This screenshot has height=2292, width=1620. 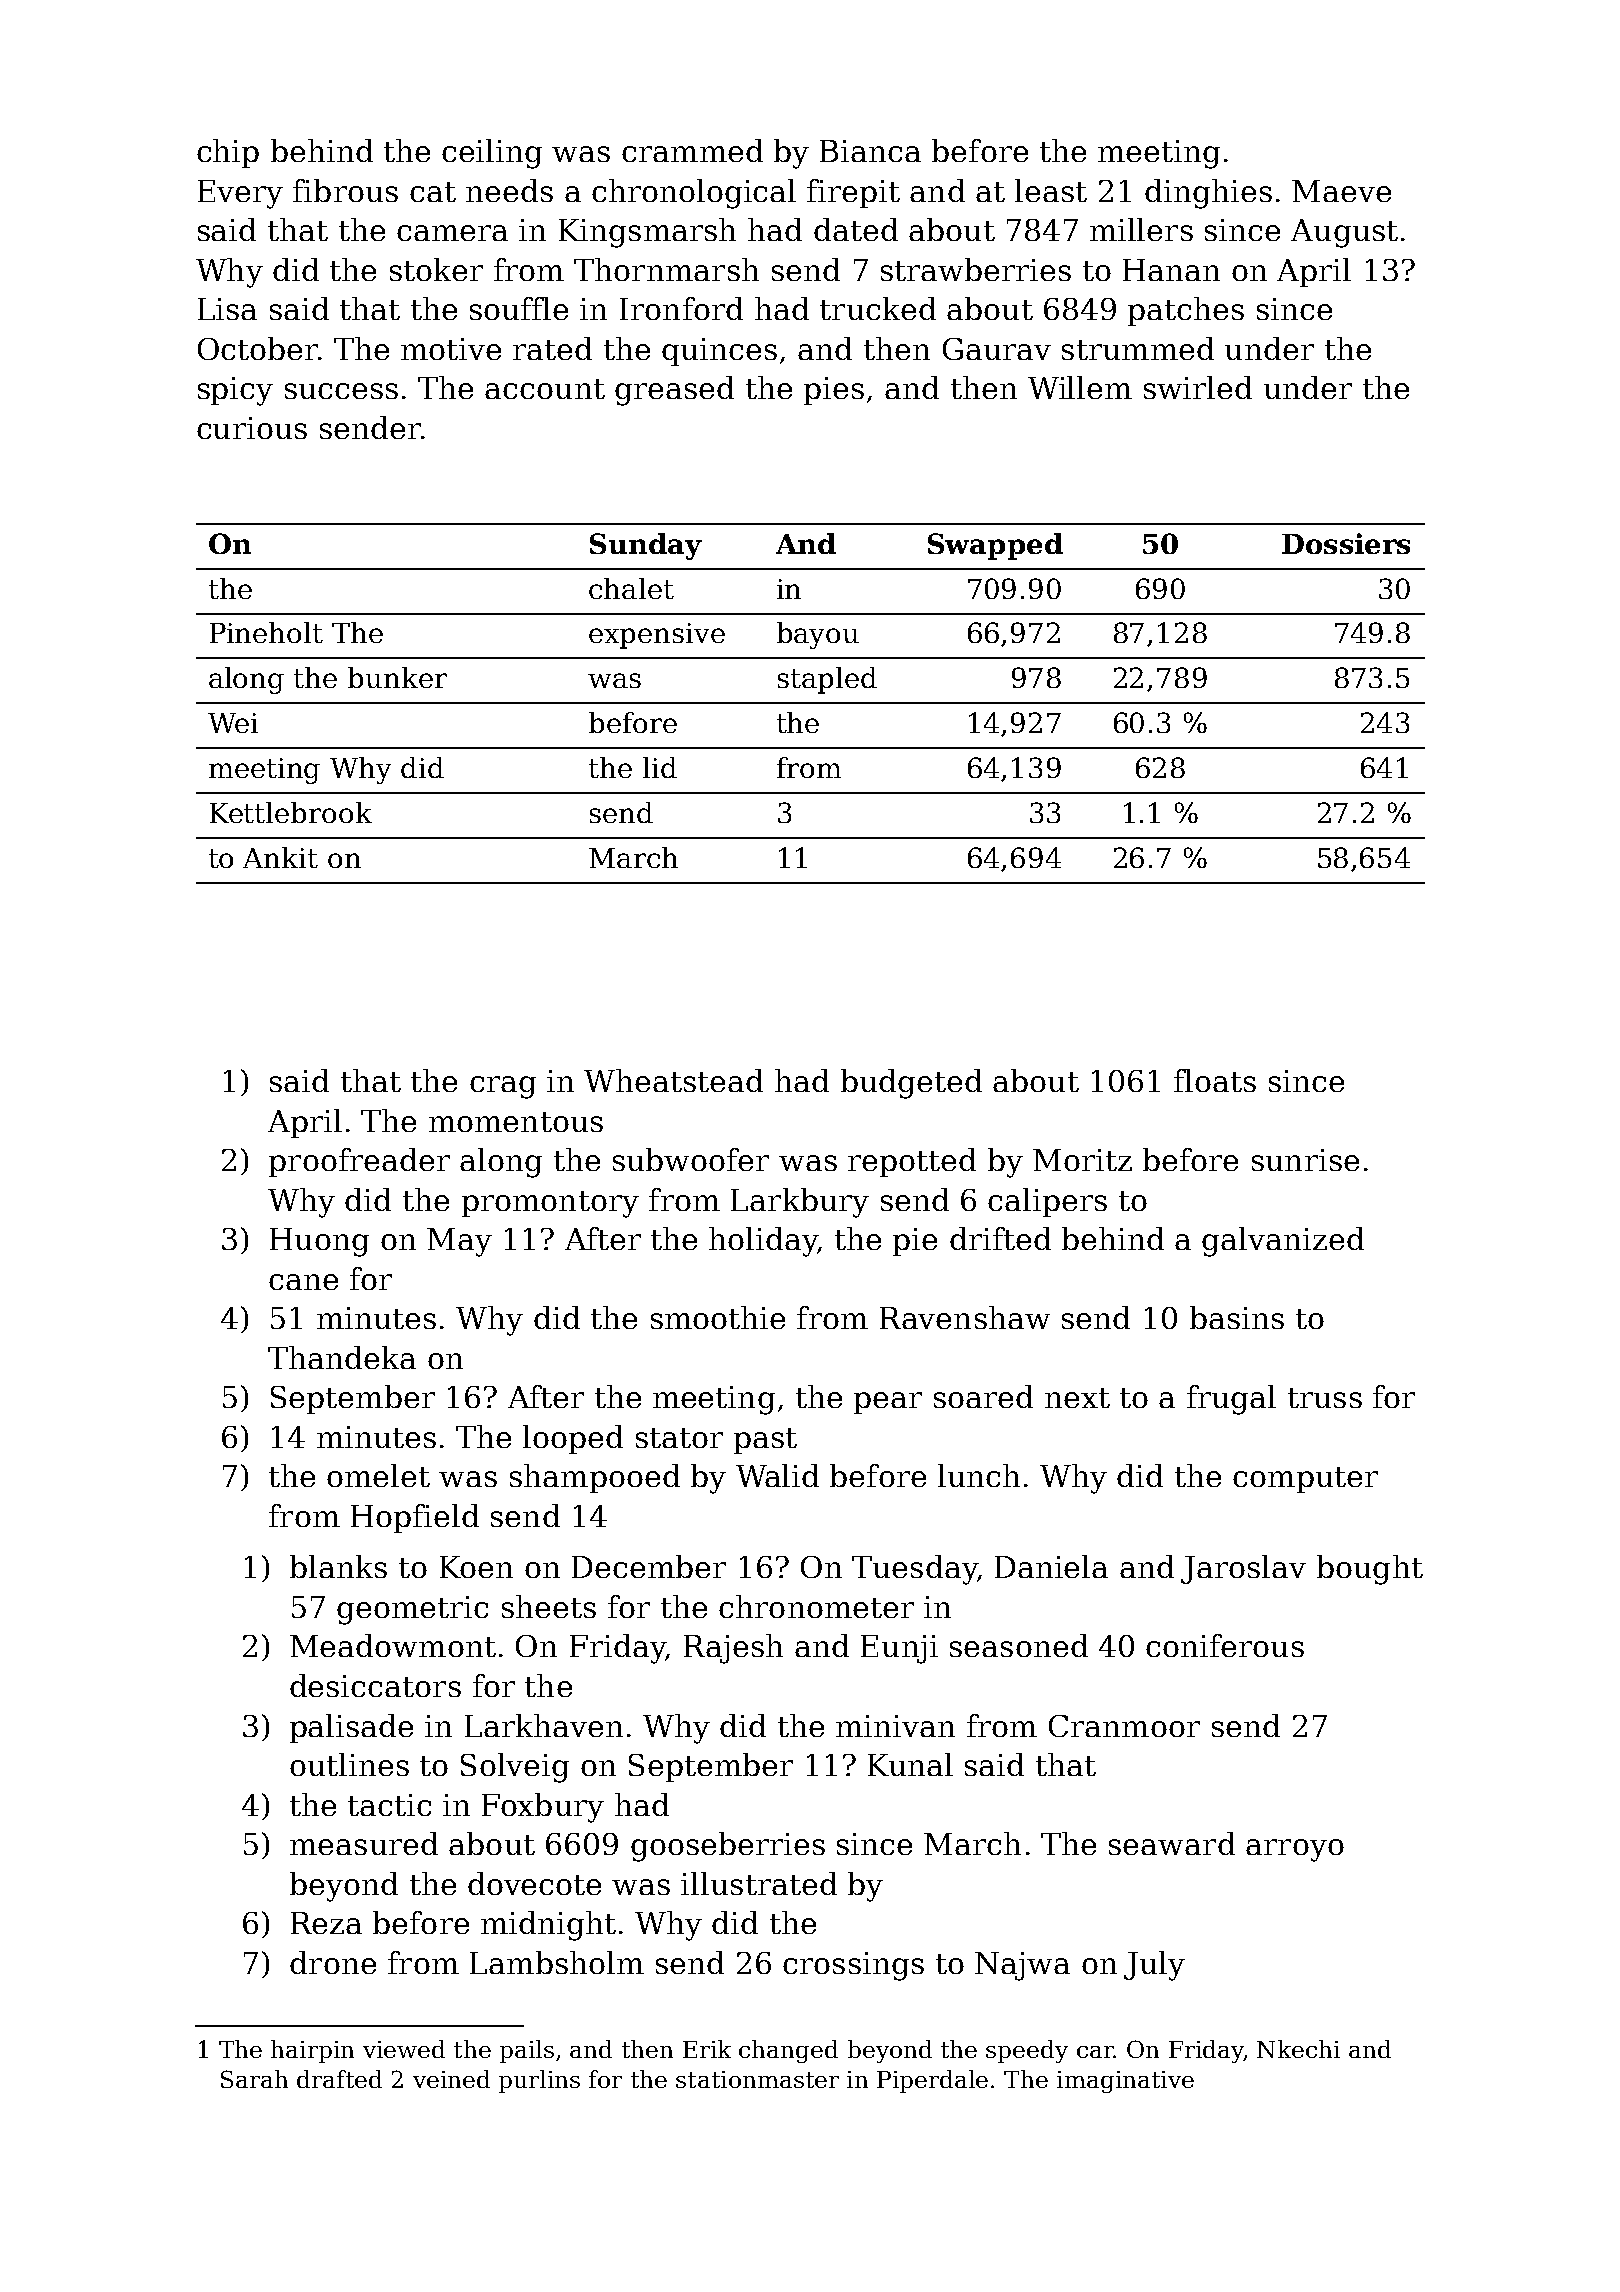 What do you see at coordinates (303, 1282) in the screenshot?
I see `cane` at bounding box center [303, 1282].
